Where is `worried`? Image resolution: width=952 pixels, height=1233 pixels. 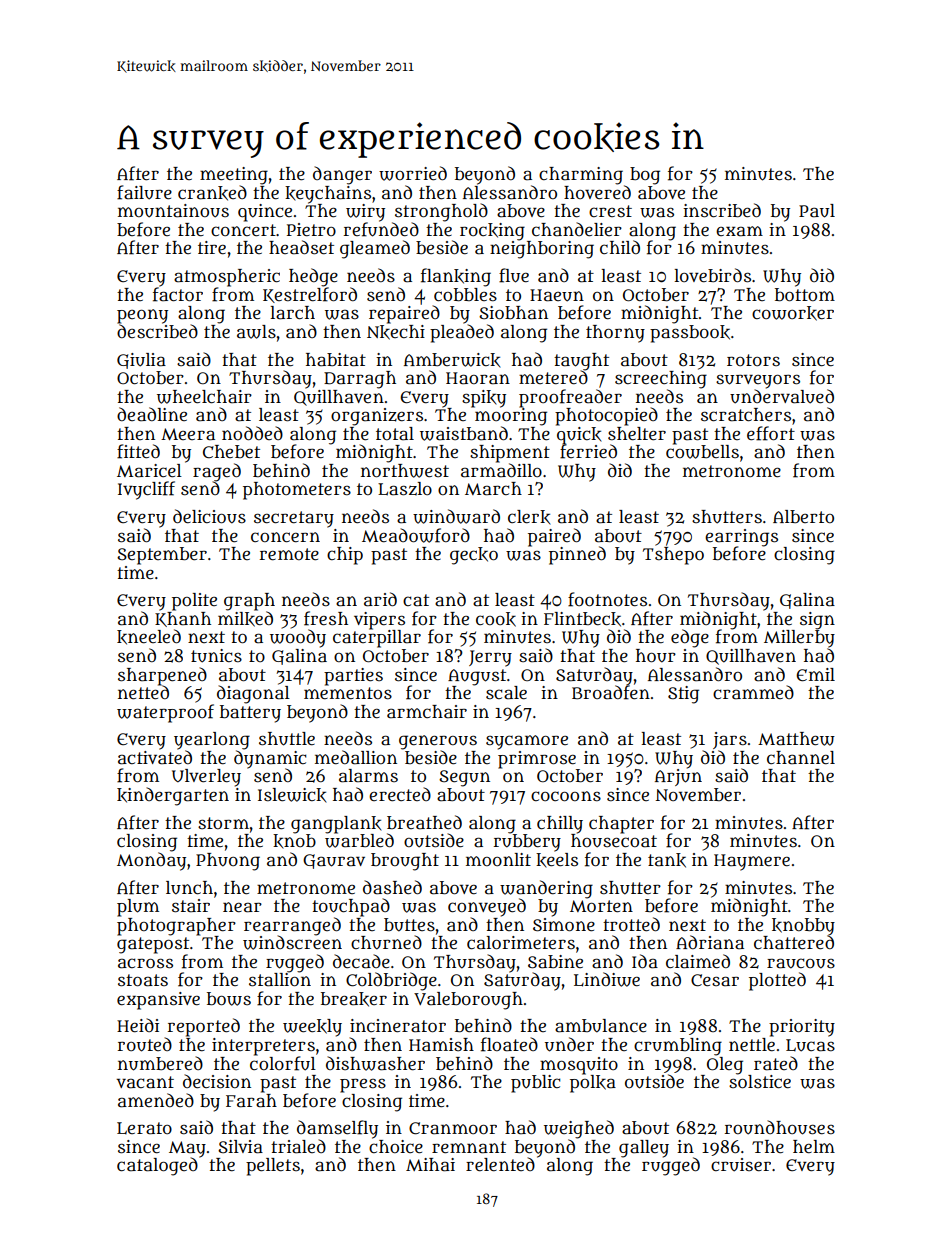 worried is located at coordinates (413, 173).
